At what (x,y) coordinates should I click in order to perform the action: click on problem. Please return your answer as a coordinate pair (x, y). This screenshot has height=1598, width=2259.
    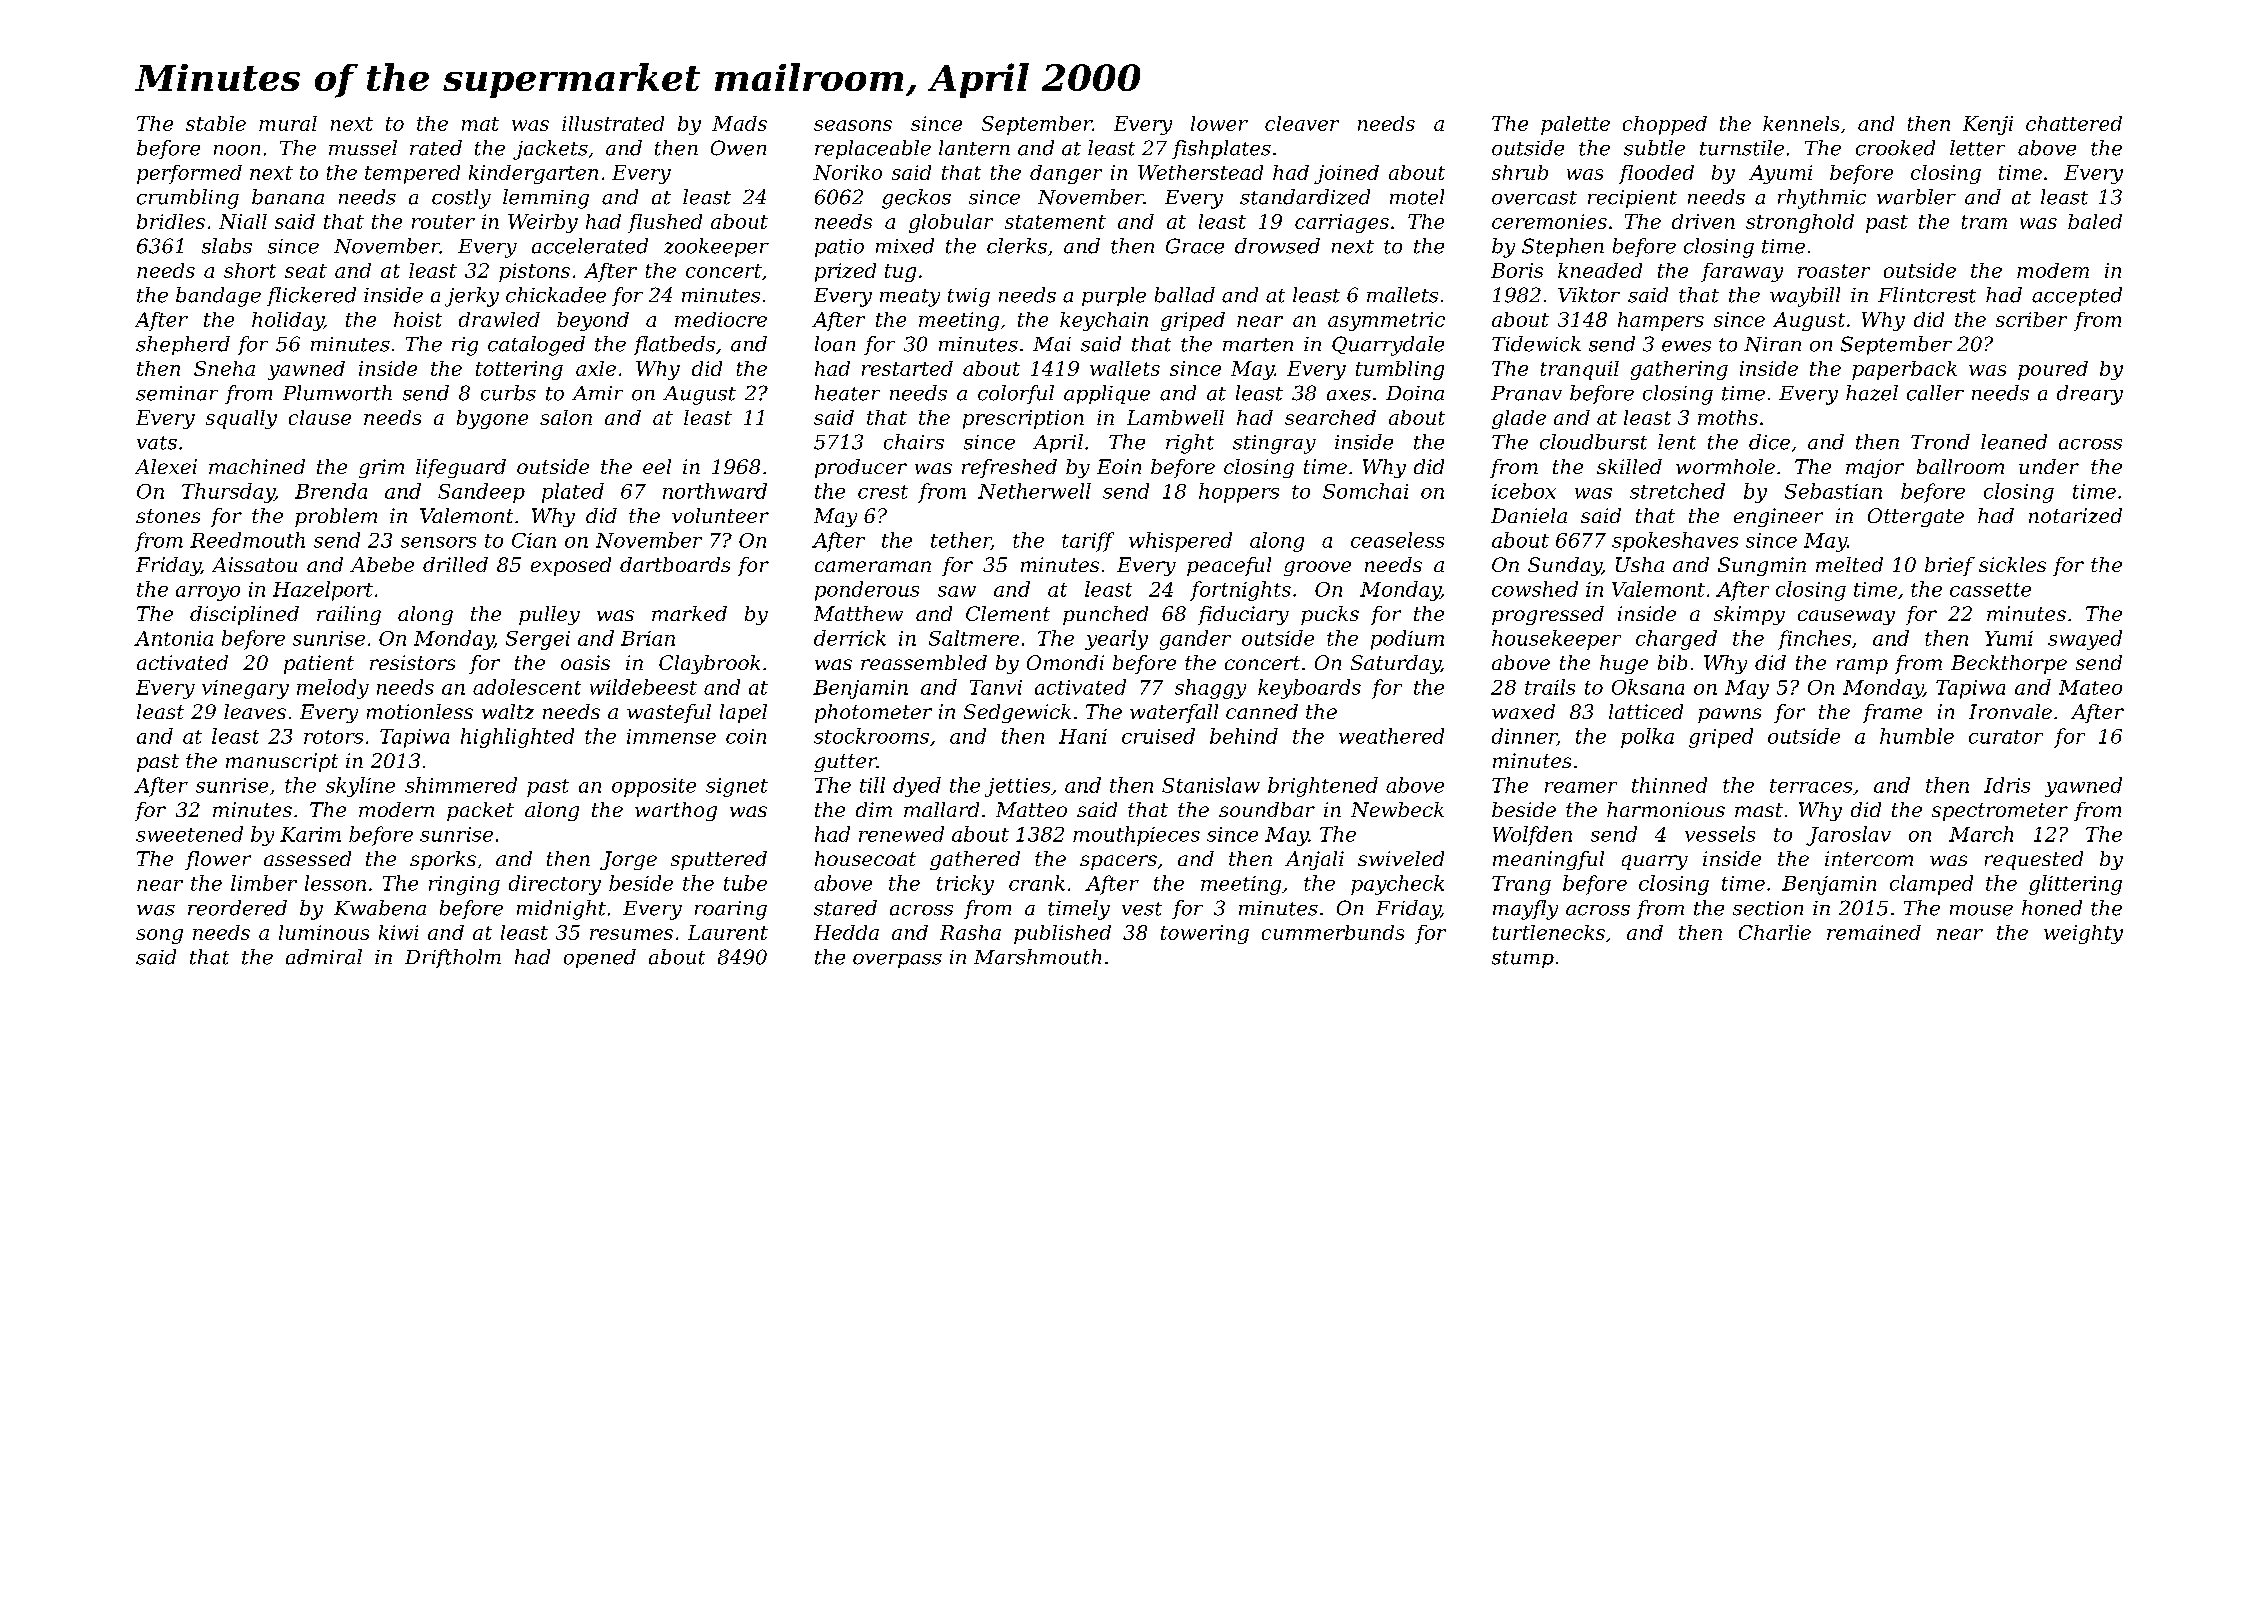
    Looking at the image, I should click on (336, 517).
